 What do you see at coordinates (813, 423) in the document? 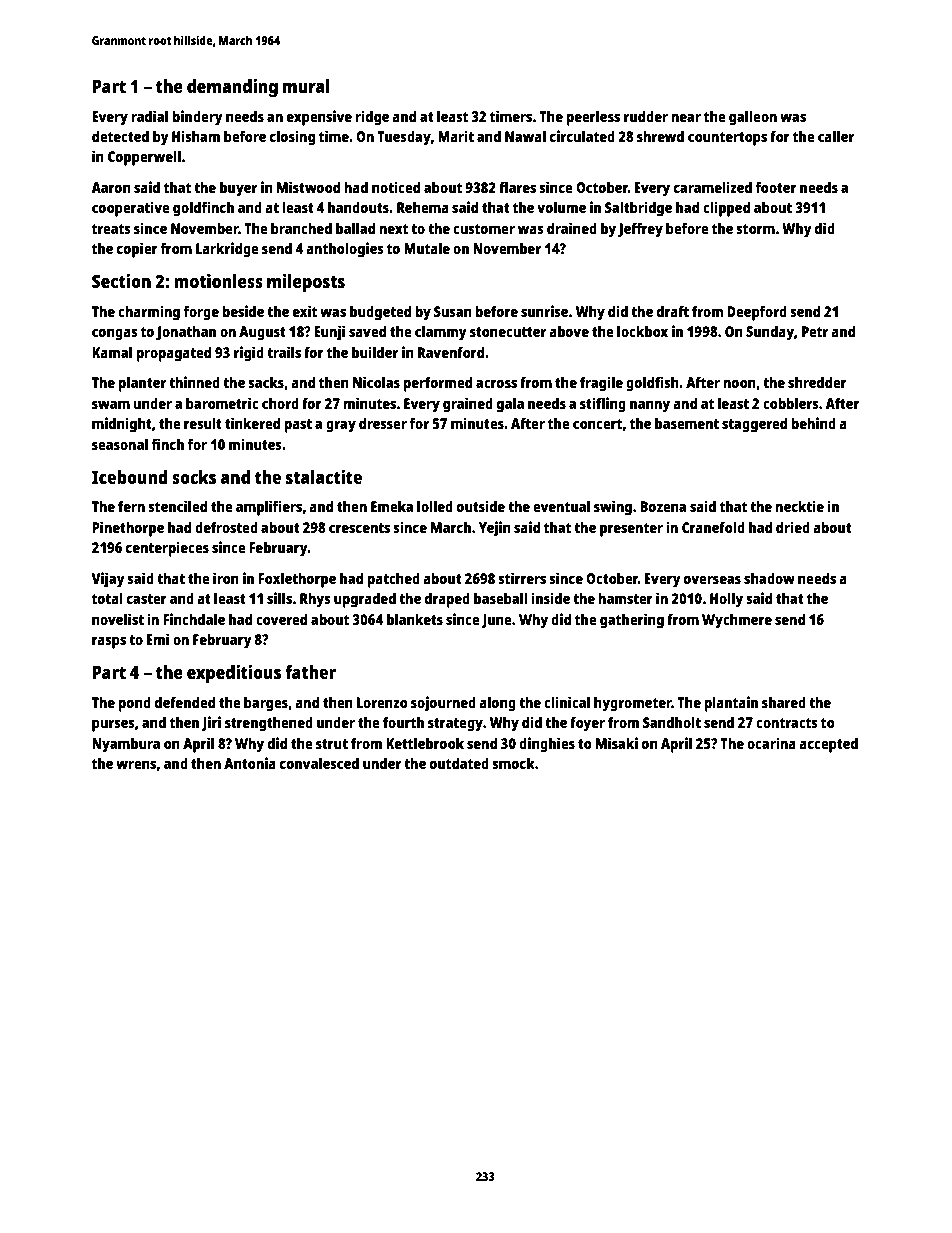
I see `behind` at bounding box center [813, 423].
